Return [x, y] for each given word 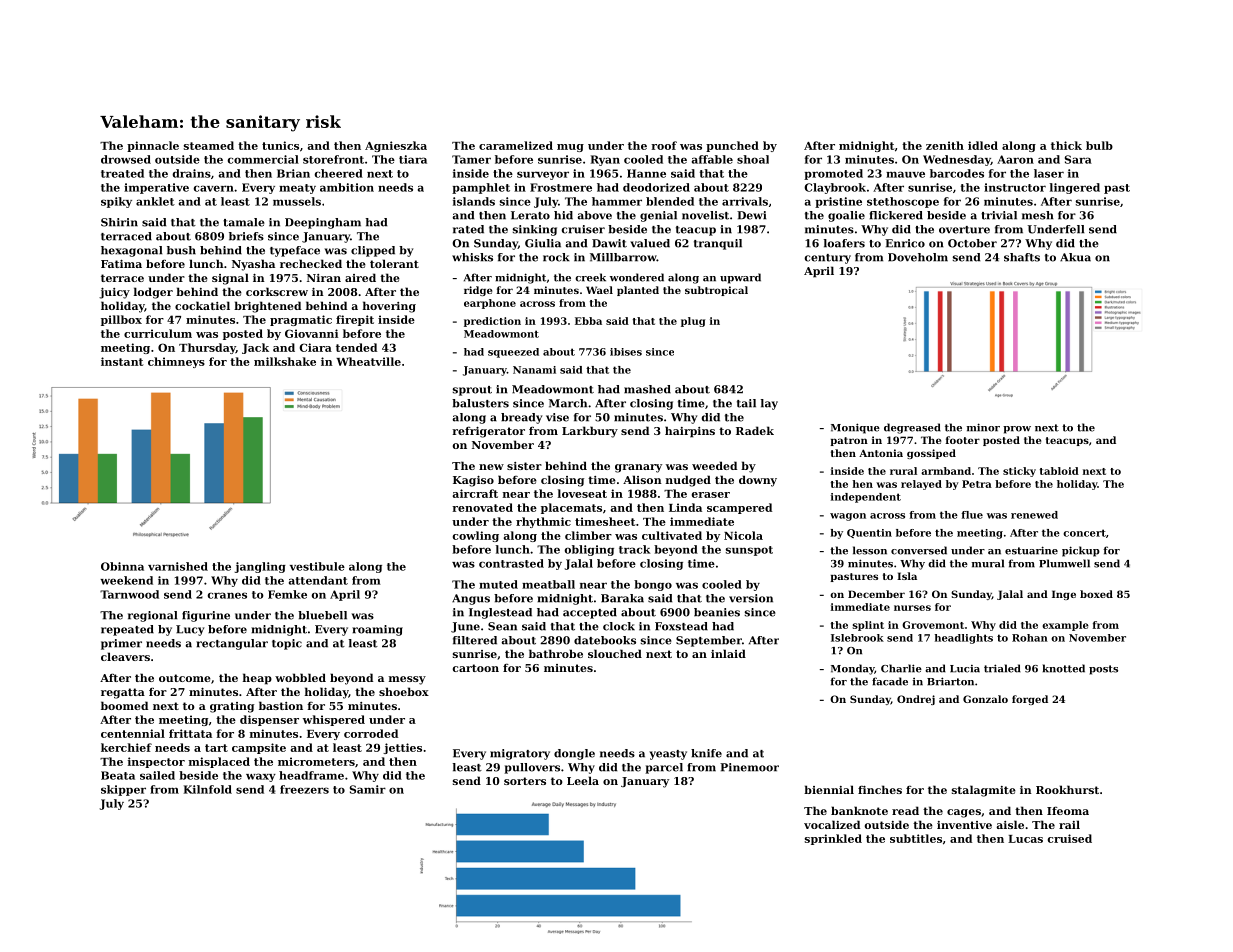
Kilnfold [208, 789]
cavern [213, 188]
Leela [583, 780]
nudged [688, 481]
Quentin [869, 533]
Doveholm [918, 257]
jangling [260, 567]
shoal [753, 159]
